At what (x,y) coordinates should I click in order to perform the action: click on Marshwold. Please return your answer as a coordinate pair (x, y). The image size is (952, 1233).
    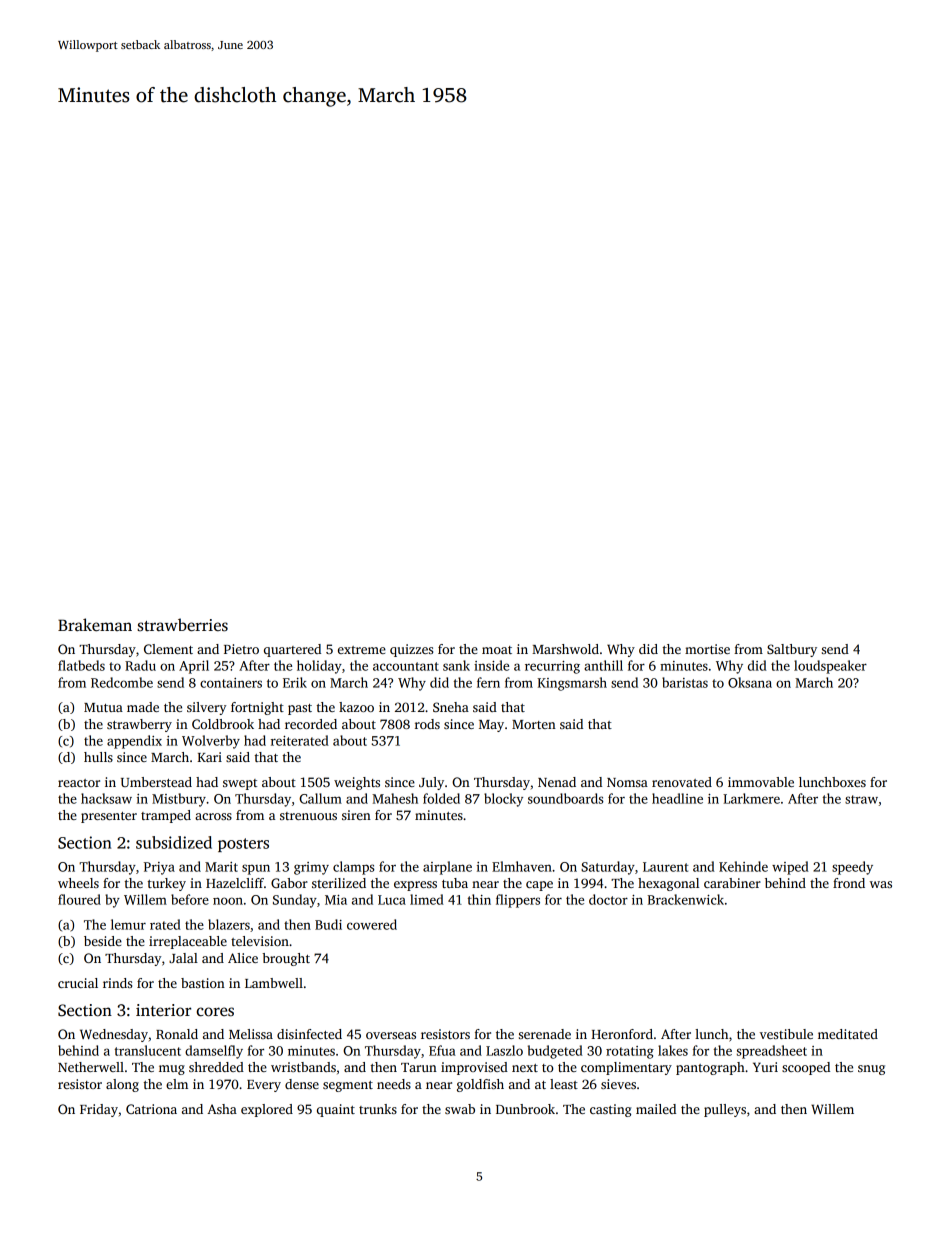
    Looking at the image, I should click on (565, 649).
